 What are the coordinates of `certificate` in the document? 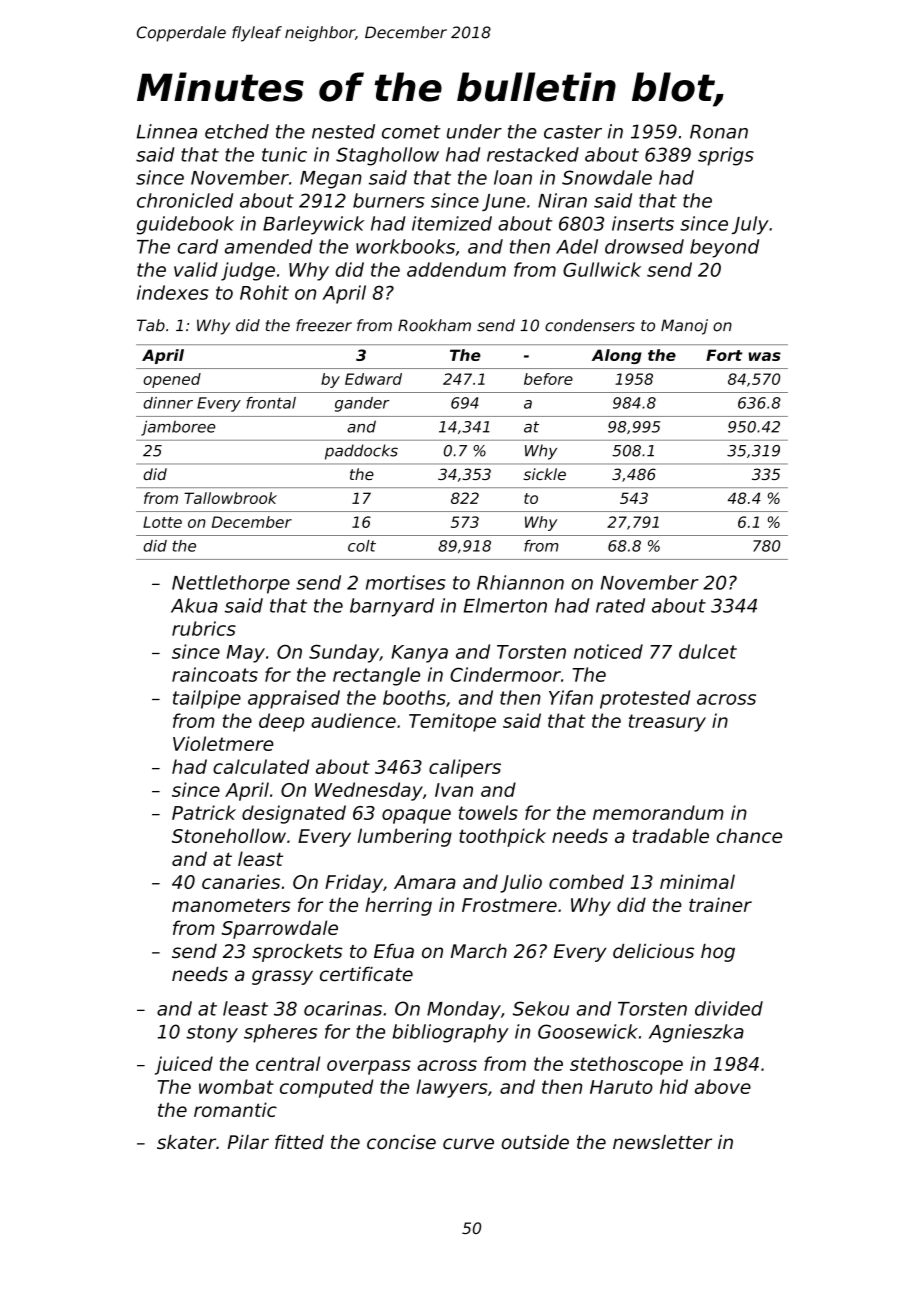 It's located at (366, 974).
